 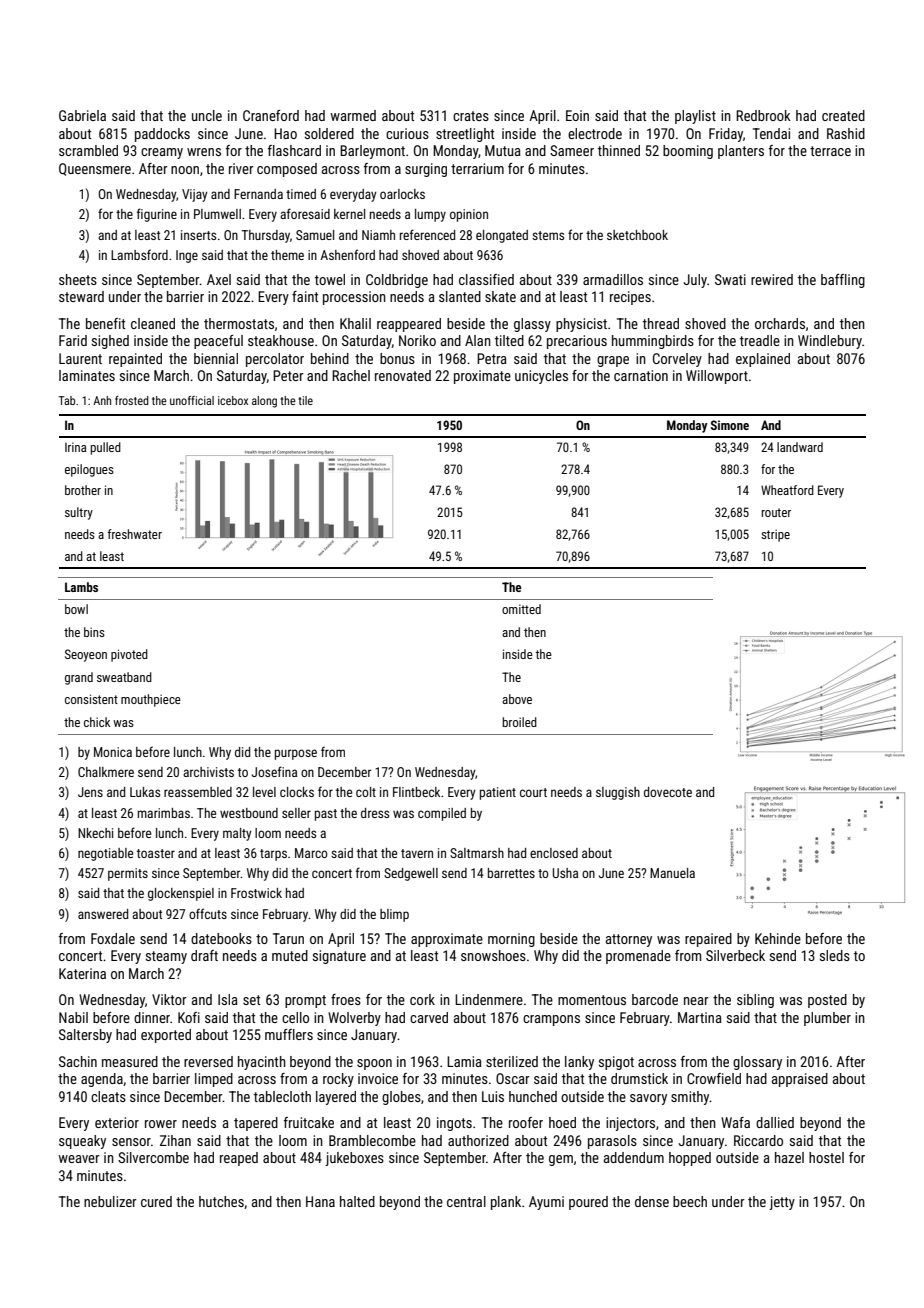 What do you see at coordinates (672, 873) in the screenshot?
I see `Manuela` at bounding box center [672, 873].
